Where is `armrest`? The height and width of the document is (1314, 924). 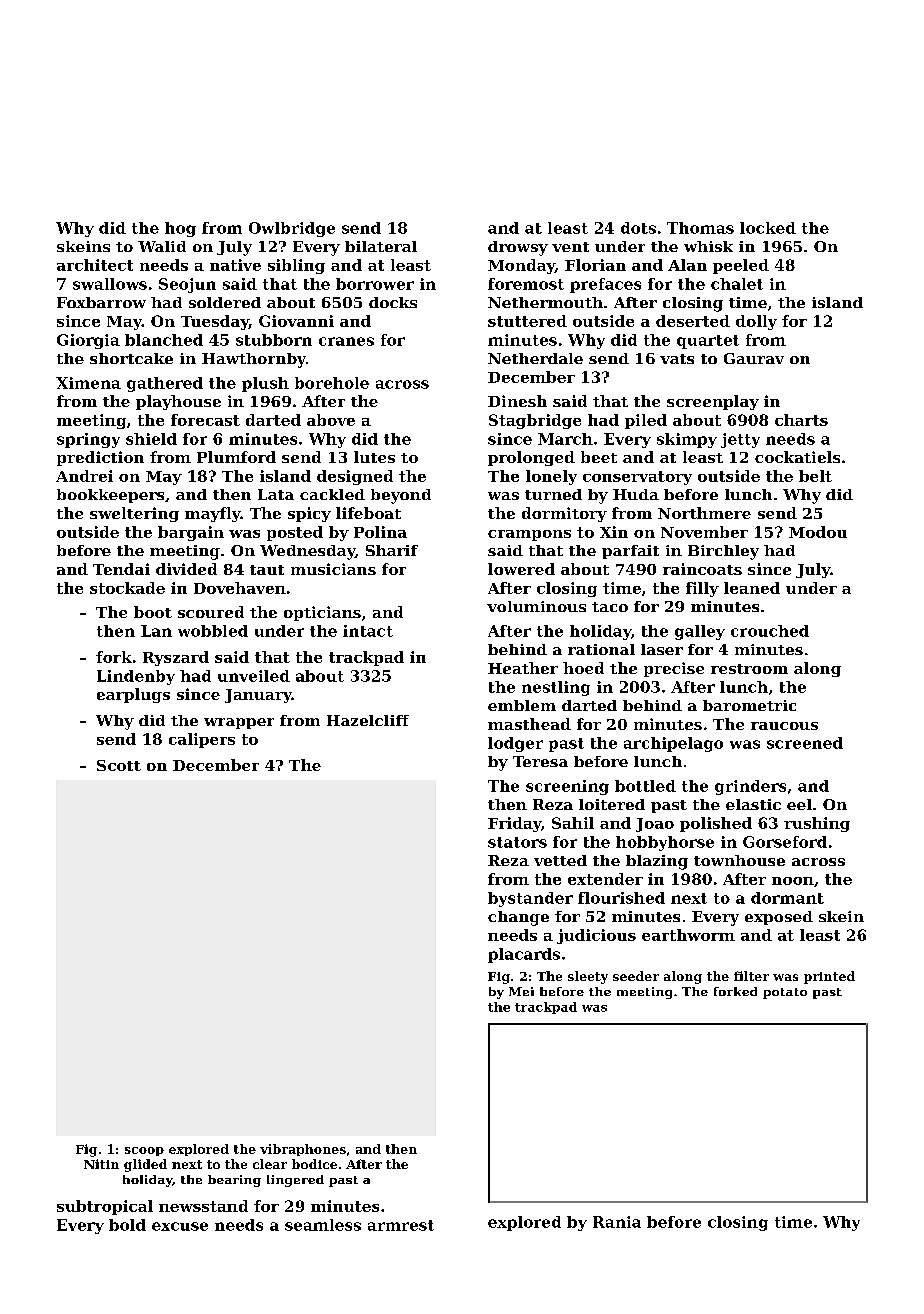
armrest is located at coordinates (401, 1225).
